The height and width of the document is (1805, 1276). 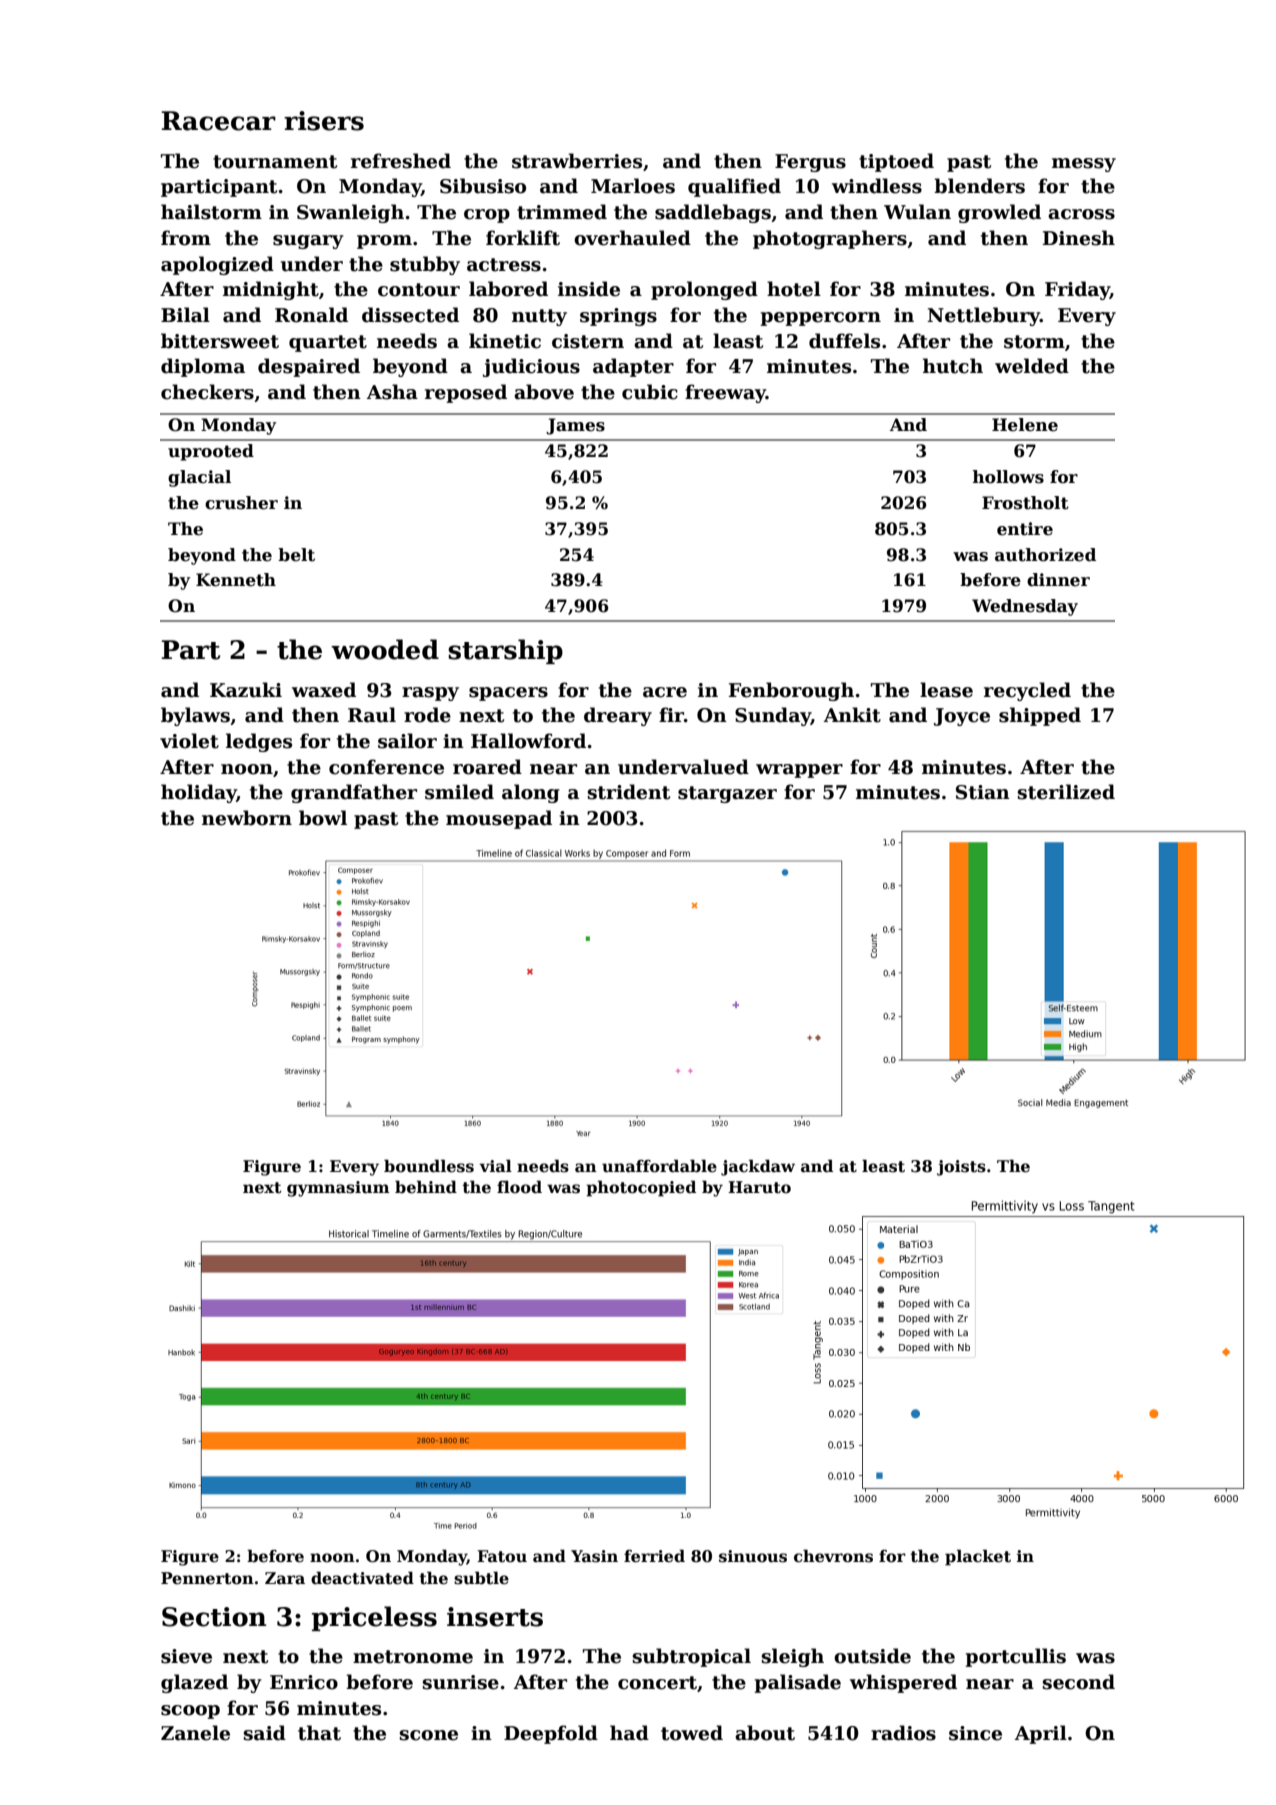 What do you see at coordinates (659, 1166) in the document?
I see `unaffordable` at bounding box center [659, 1166].
